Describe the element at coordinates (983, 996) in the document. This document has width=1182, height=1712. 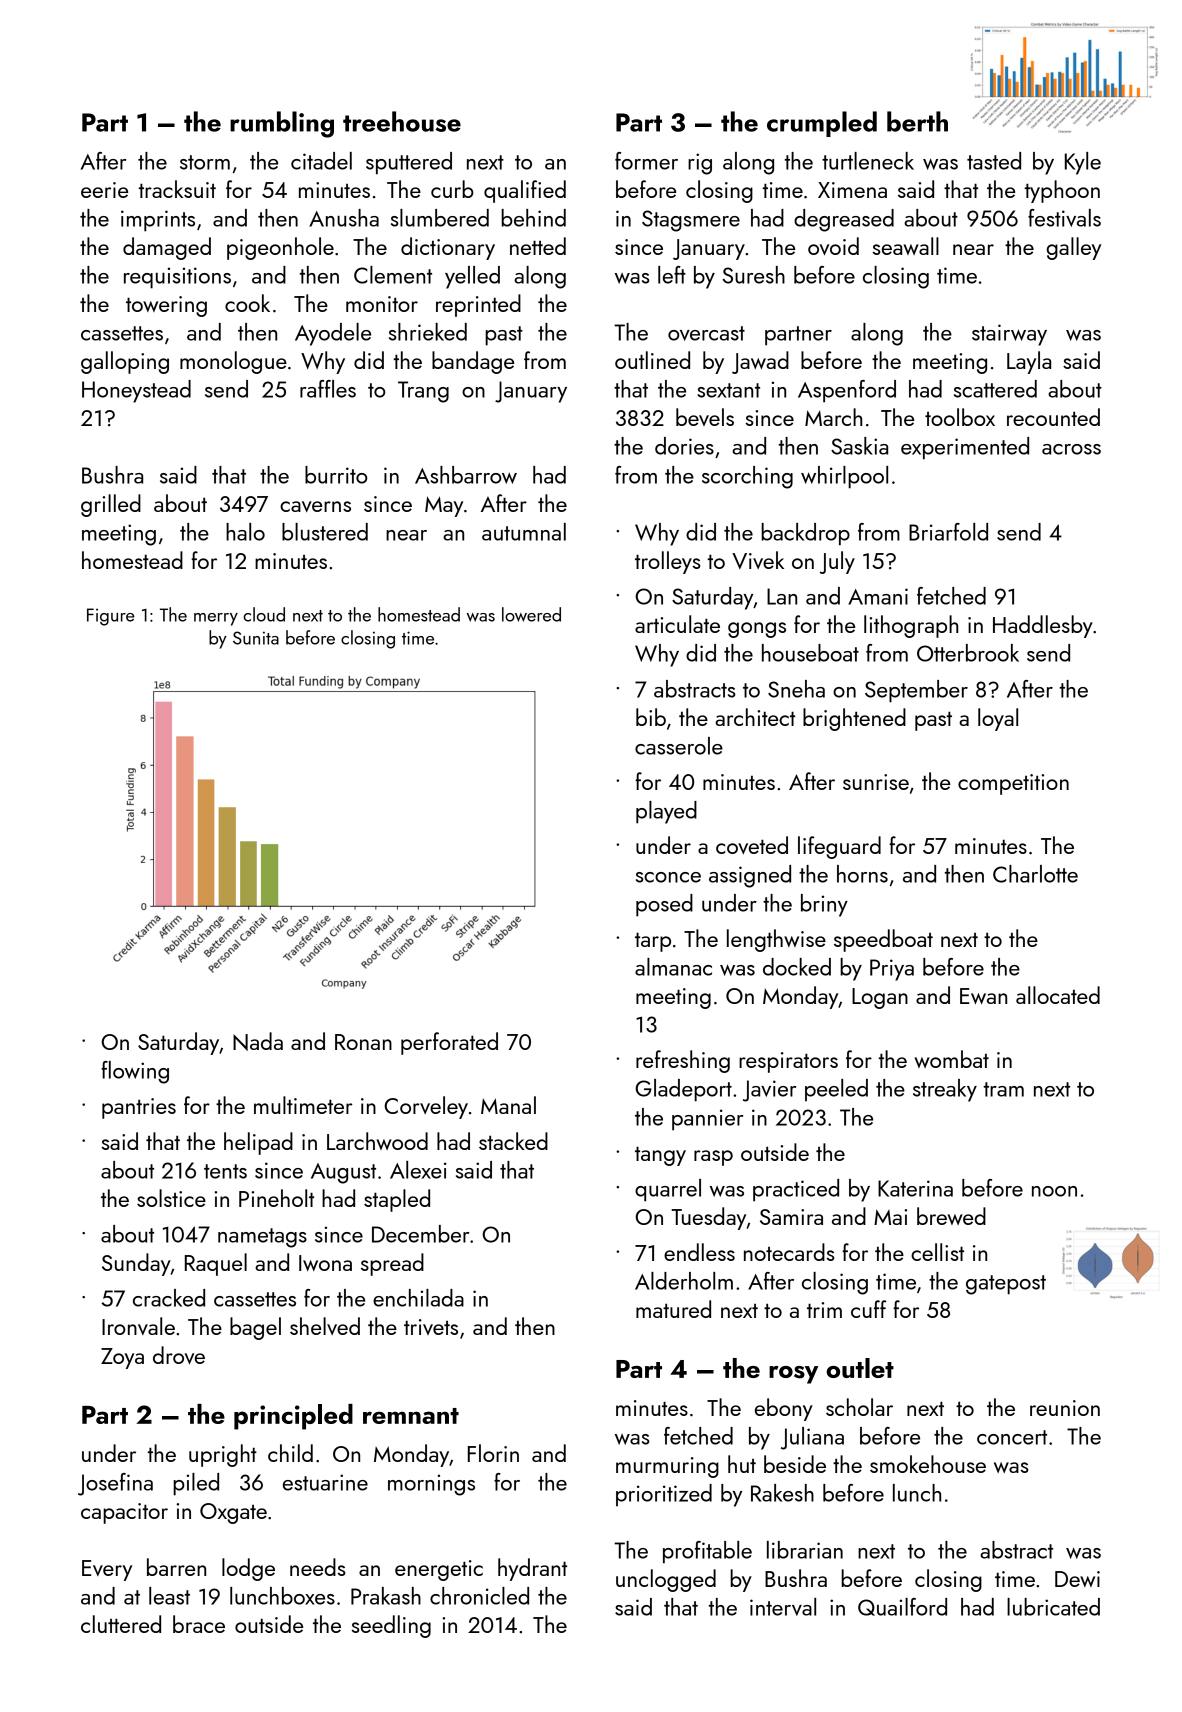
I see `Ewan` at that location.
